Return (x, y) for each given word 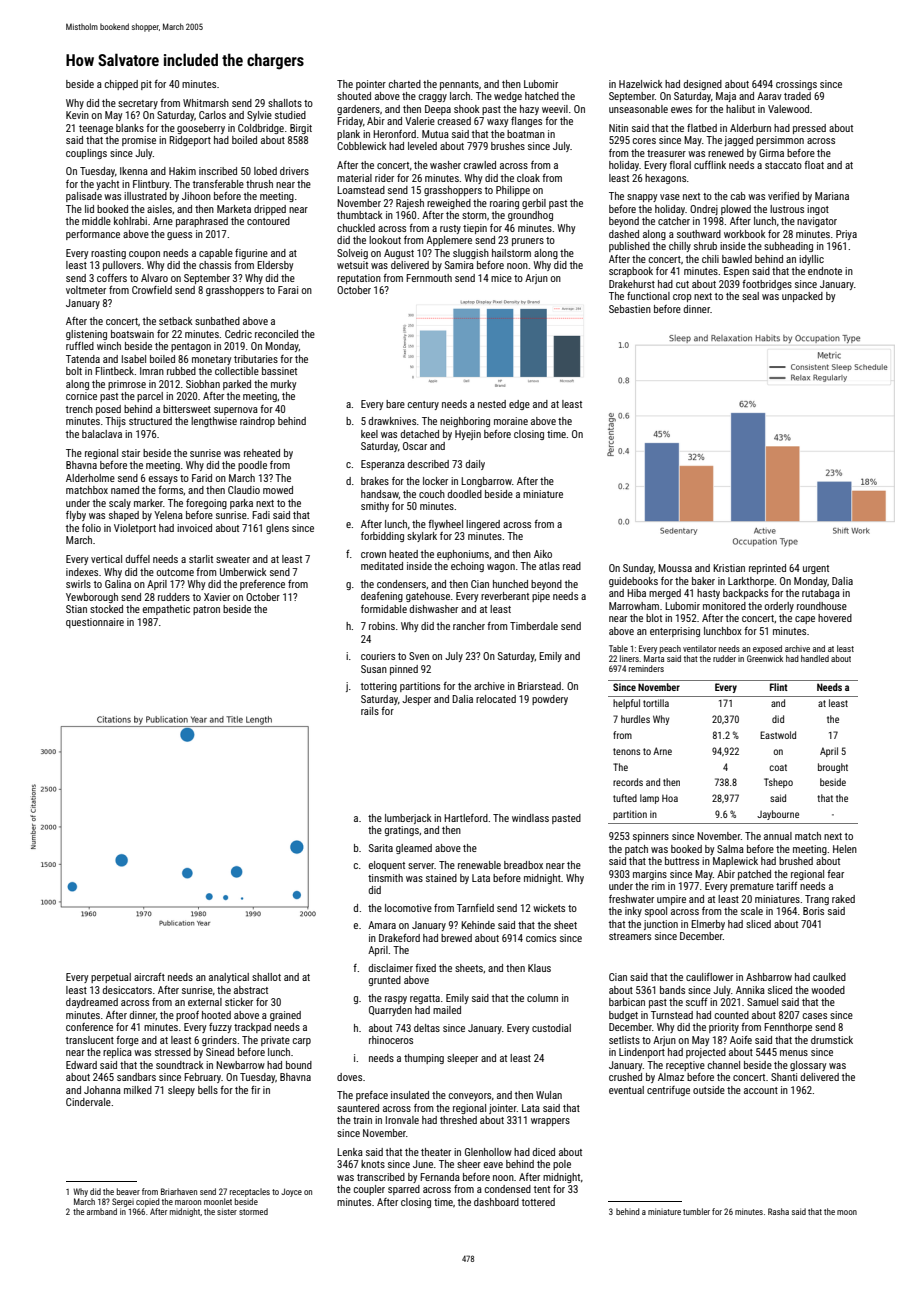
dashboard (496, 1202)
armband (102, 1211)
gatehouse (428, 597)
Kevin (77, 115)
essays (163, 480)
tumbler (696, 1211)
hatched (542, 96)
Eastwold (778, 735)
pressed (809, 129)
